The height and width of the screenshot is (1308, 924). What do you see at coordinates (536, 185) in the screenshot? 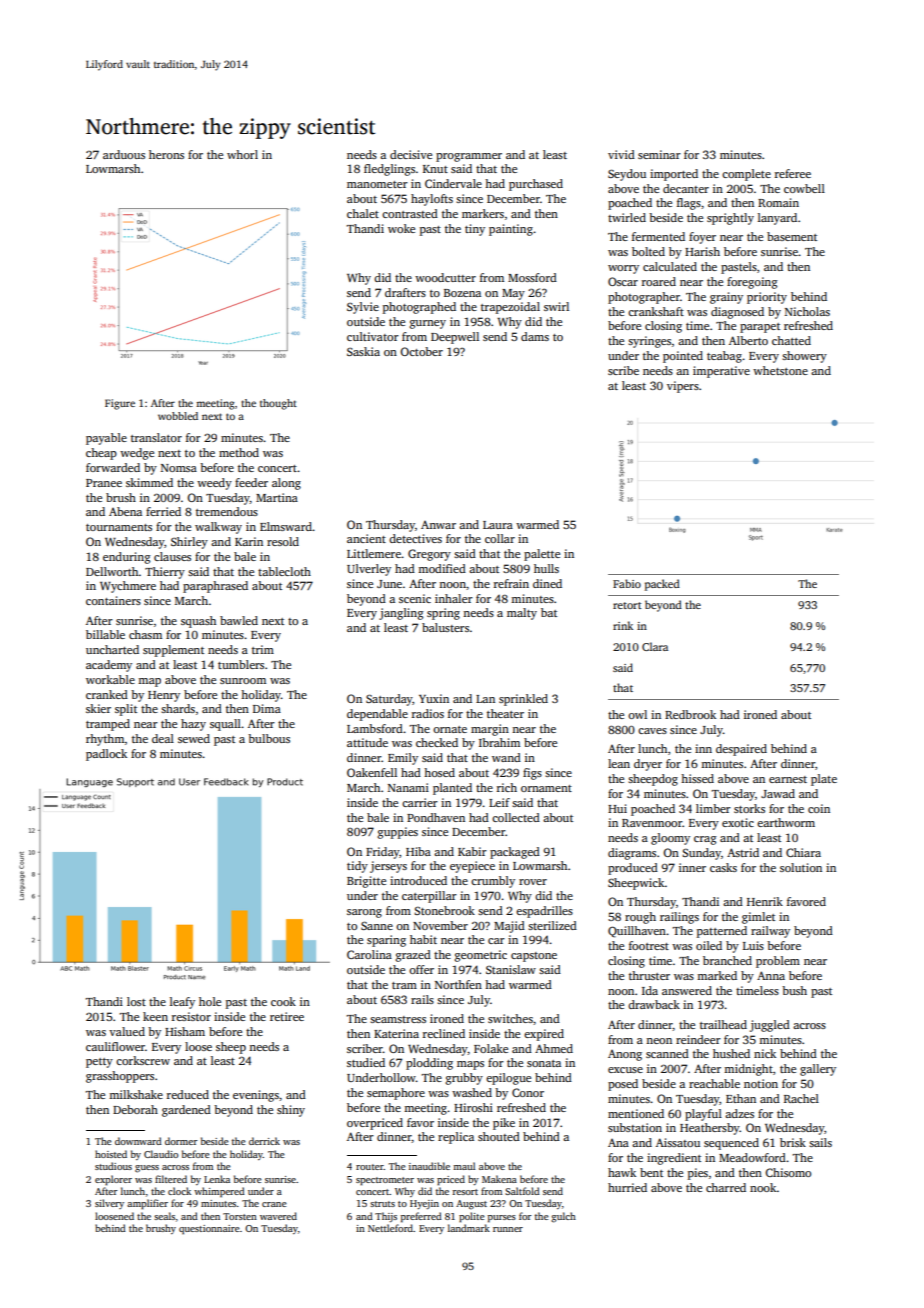
I see `purchased` at bounding box center [536, 185].
